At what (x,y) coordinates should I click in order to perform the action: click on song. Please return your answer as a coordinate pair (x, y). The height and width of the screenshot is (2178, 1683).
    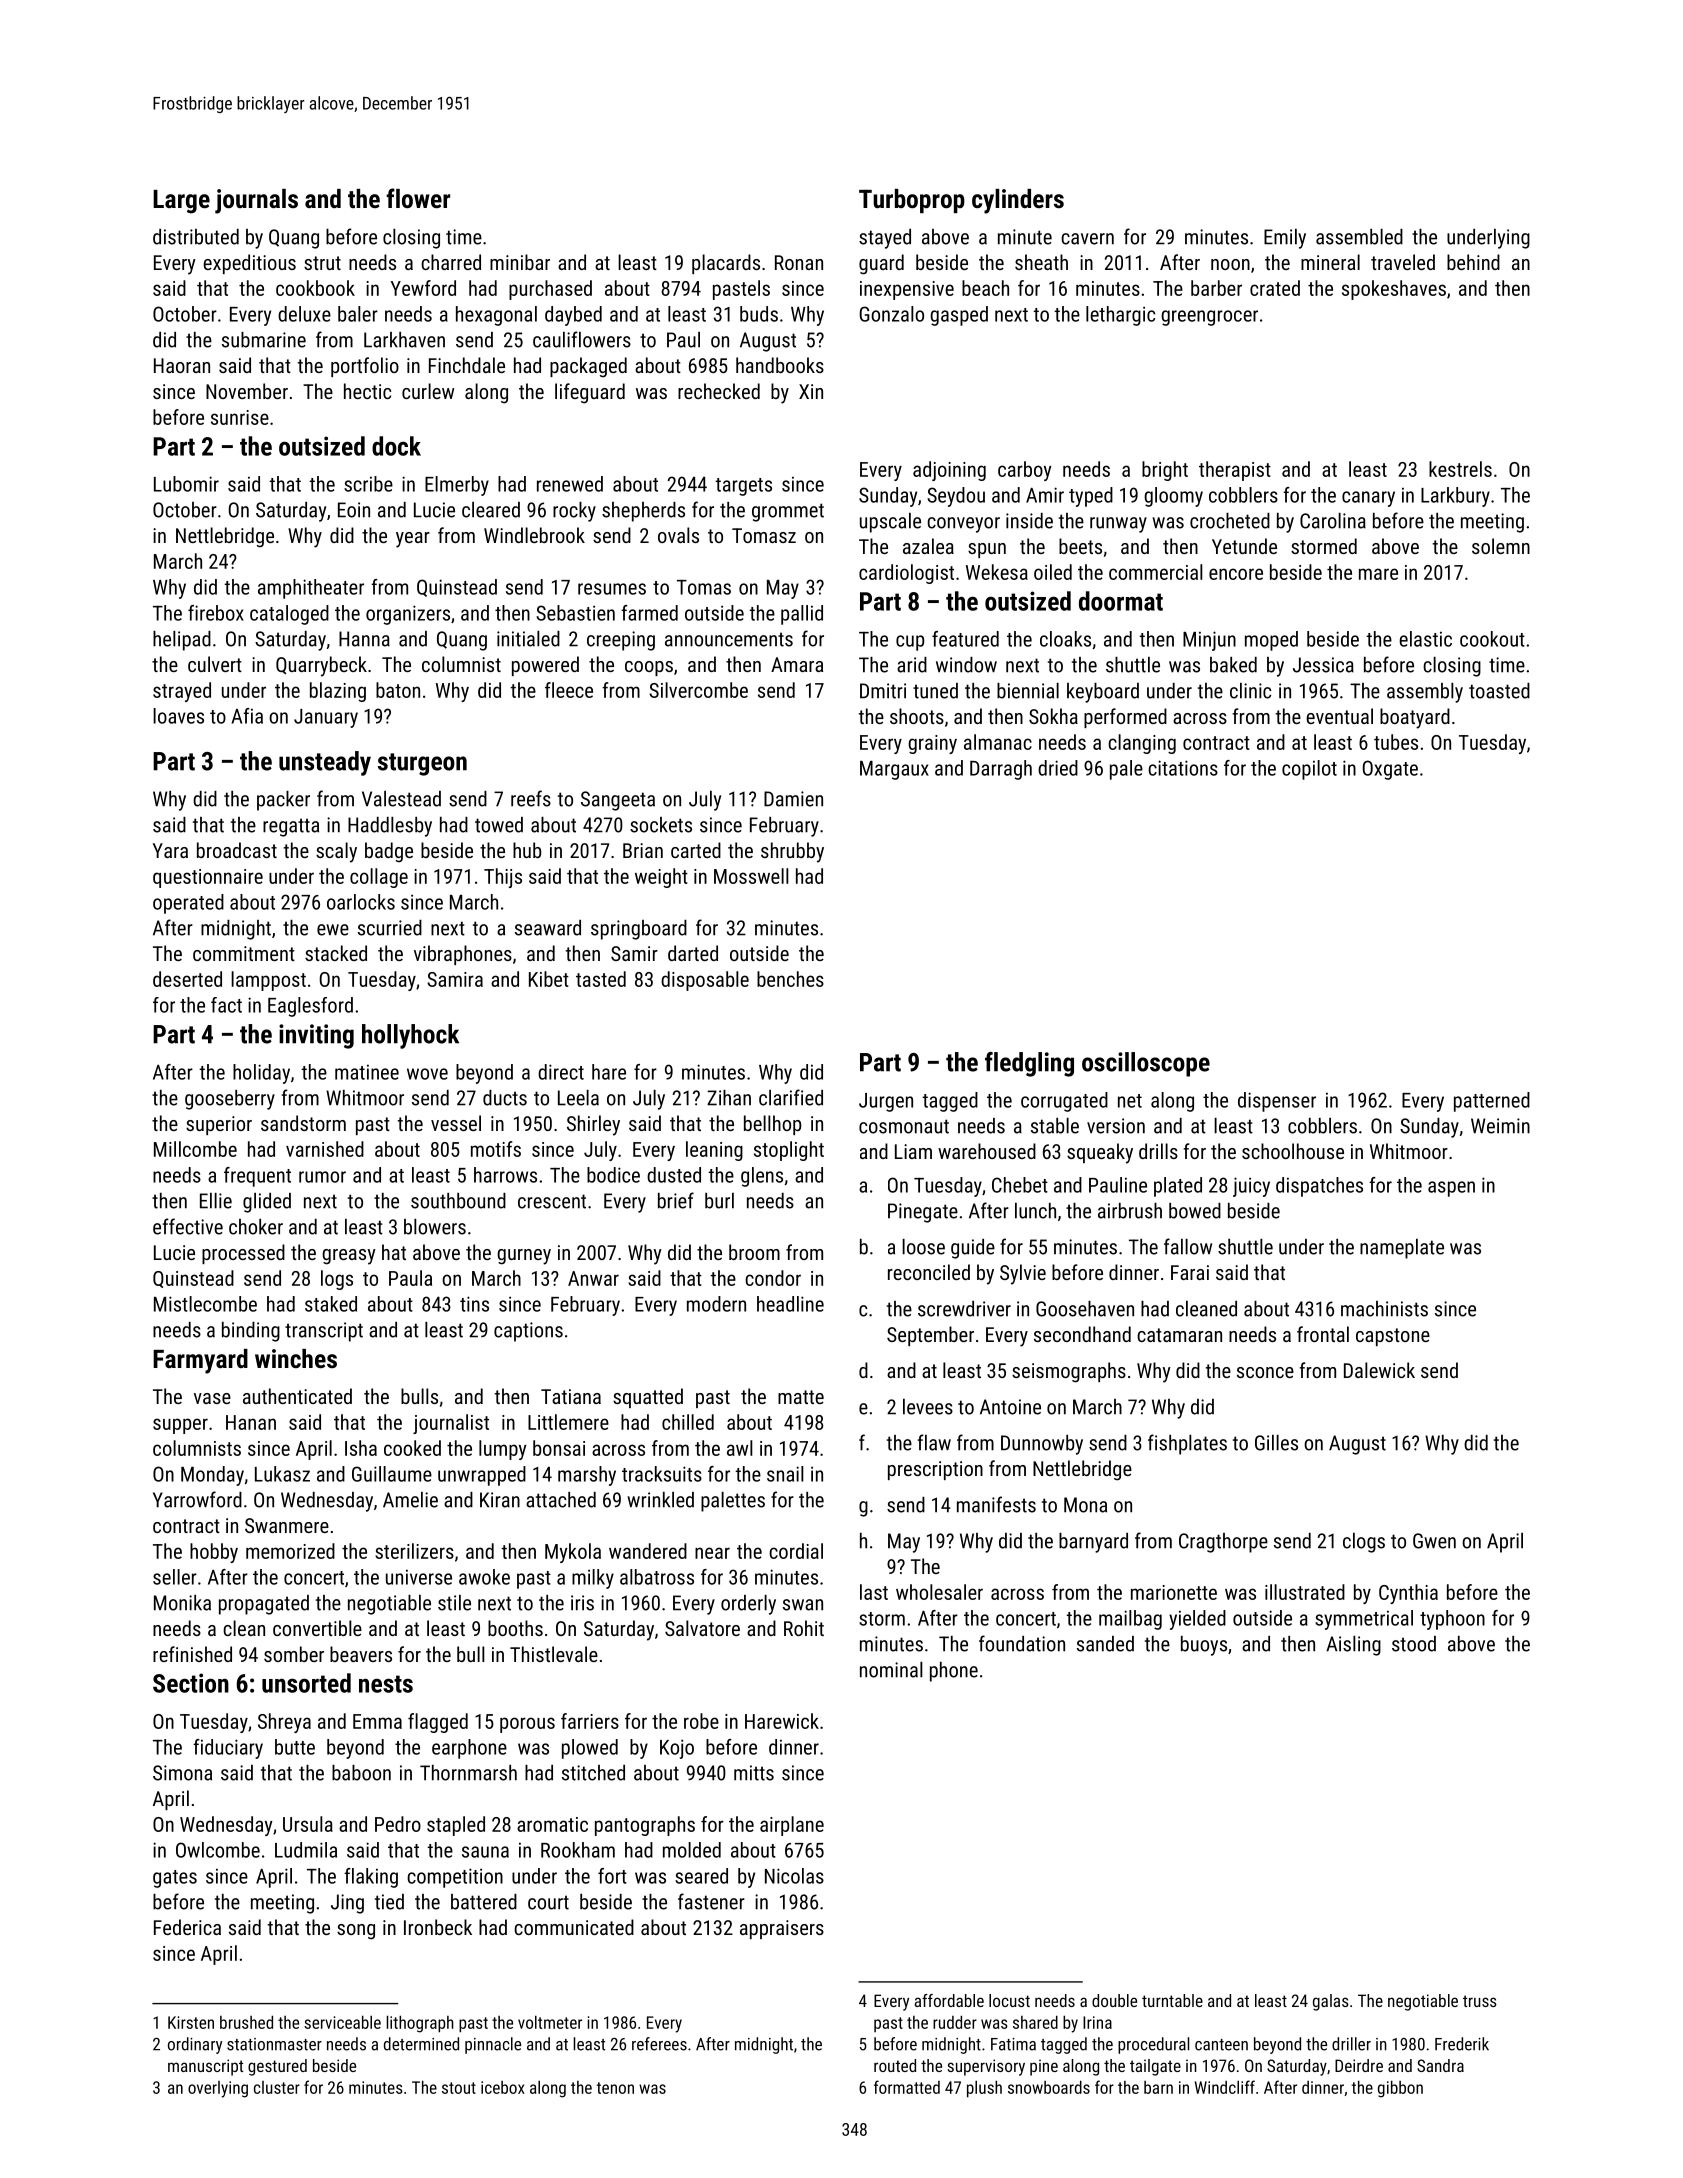
    Looking at the image, I should click on (356, 1932).
